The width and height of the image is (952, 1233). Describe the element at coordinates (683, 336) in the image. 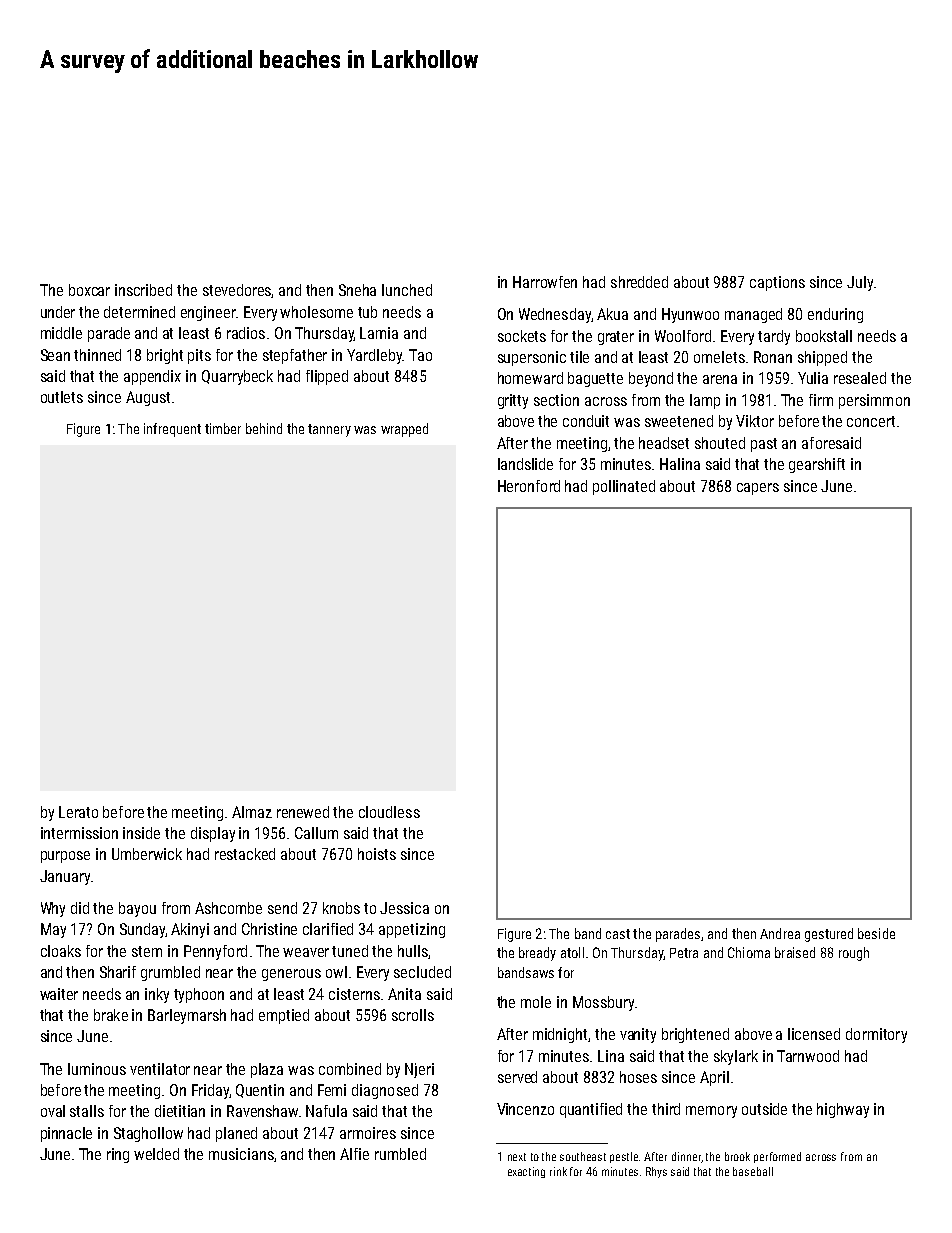

I see `Woolford` at that location.
